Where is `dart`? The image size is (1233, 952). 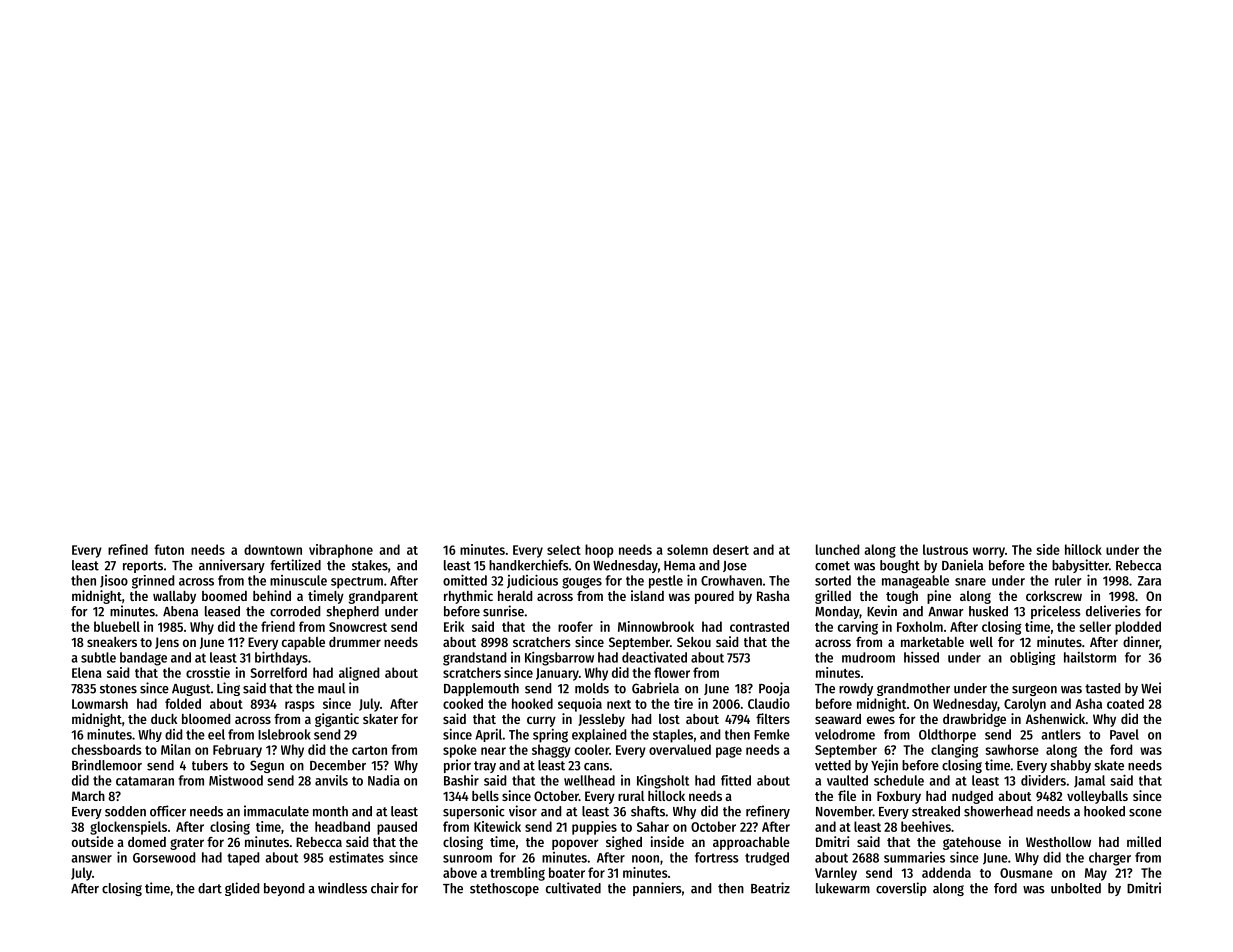
dart is located at coordinates (210, 888).
